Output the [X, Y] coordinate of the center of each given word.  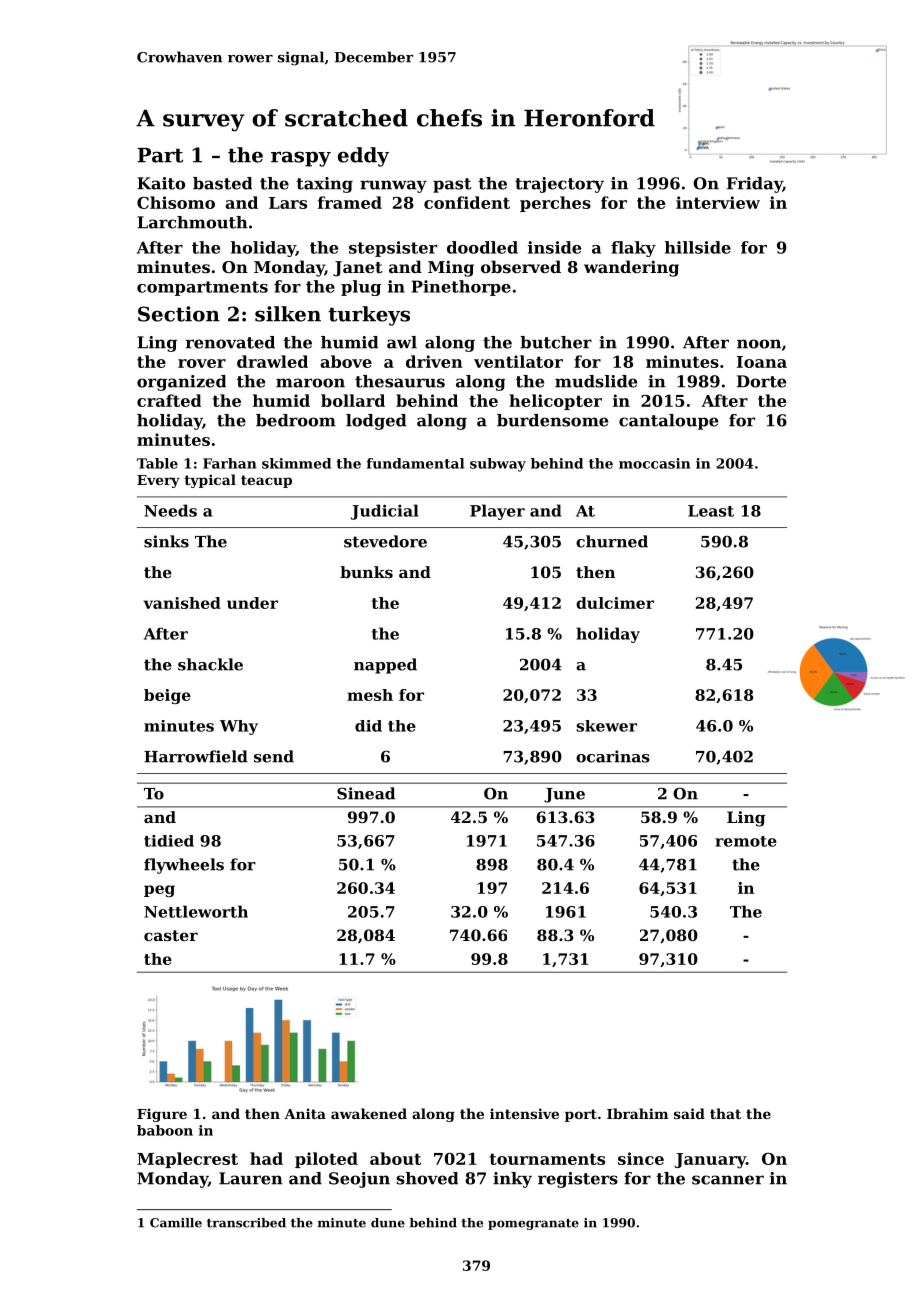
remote [746, 841]
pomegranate [533, 1224]
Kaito [161, 183]
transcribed [246, 1223]
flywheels [184, 866]
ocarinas [613, 756]
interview [718, 202]
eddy [363, 157]
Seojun [359, 1180]
